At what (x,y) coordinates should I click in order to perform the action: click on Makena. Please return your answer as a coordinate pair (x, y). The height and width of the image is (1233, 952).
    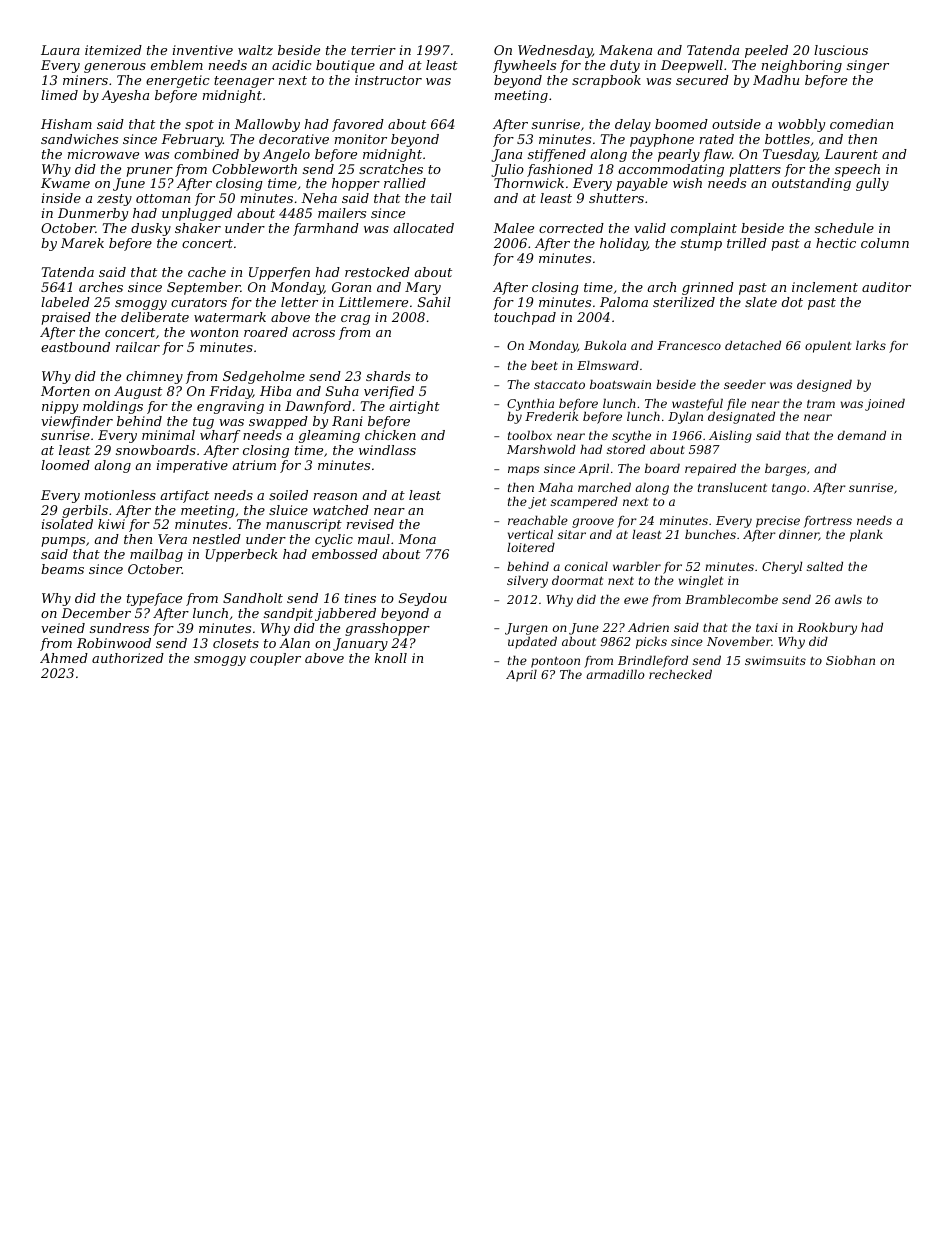
    Looking at the image, I should click on (625, 50).
